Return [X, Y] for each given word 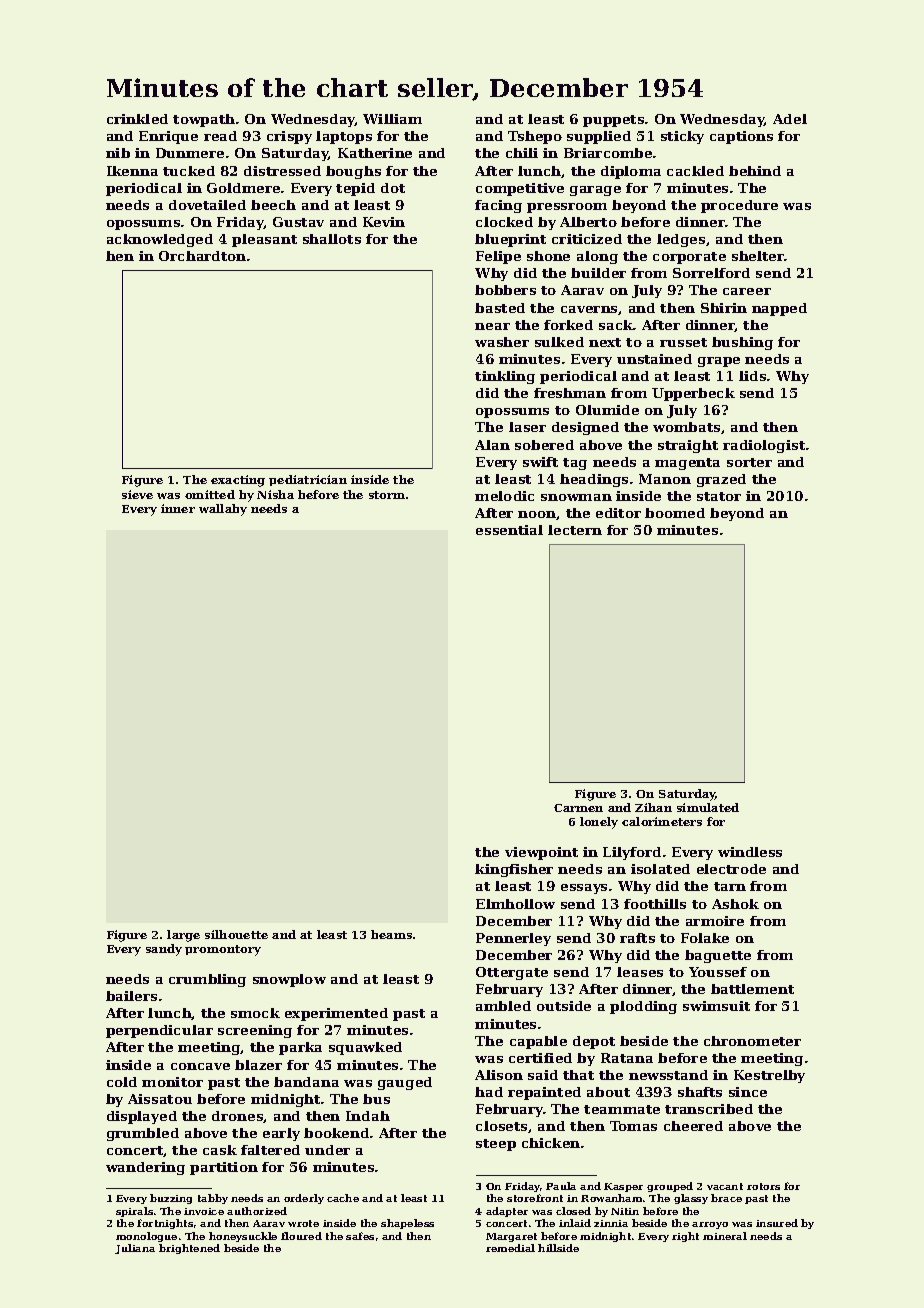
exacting [238, 481]
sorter [749, 462]
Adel [790, 119]
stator [719, 496]
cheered [693, 1126]
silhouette [236, 934]
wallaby [223, 510]
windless [750, 852]
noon [537, 515]
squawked [365, 1048]
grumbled [143, 1134]
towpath [204, 120]
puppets [613, 121]
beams [391, 934]
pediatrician [308, 480]
